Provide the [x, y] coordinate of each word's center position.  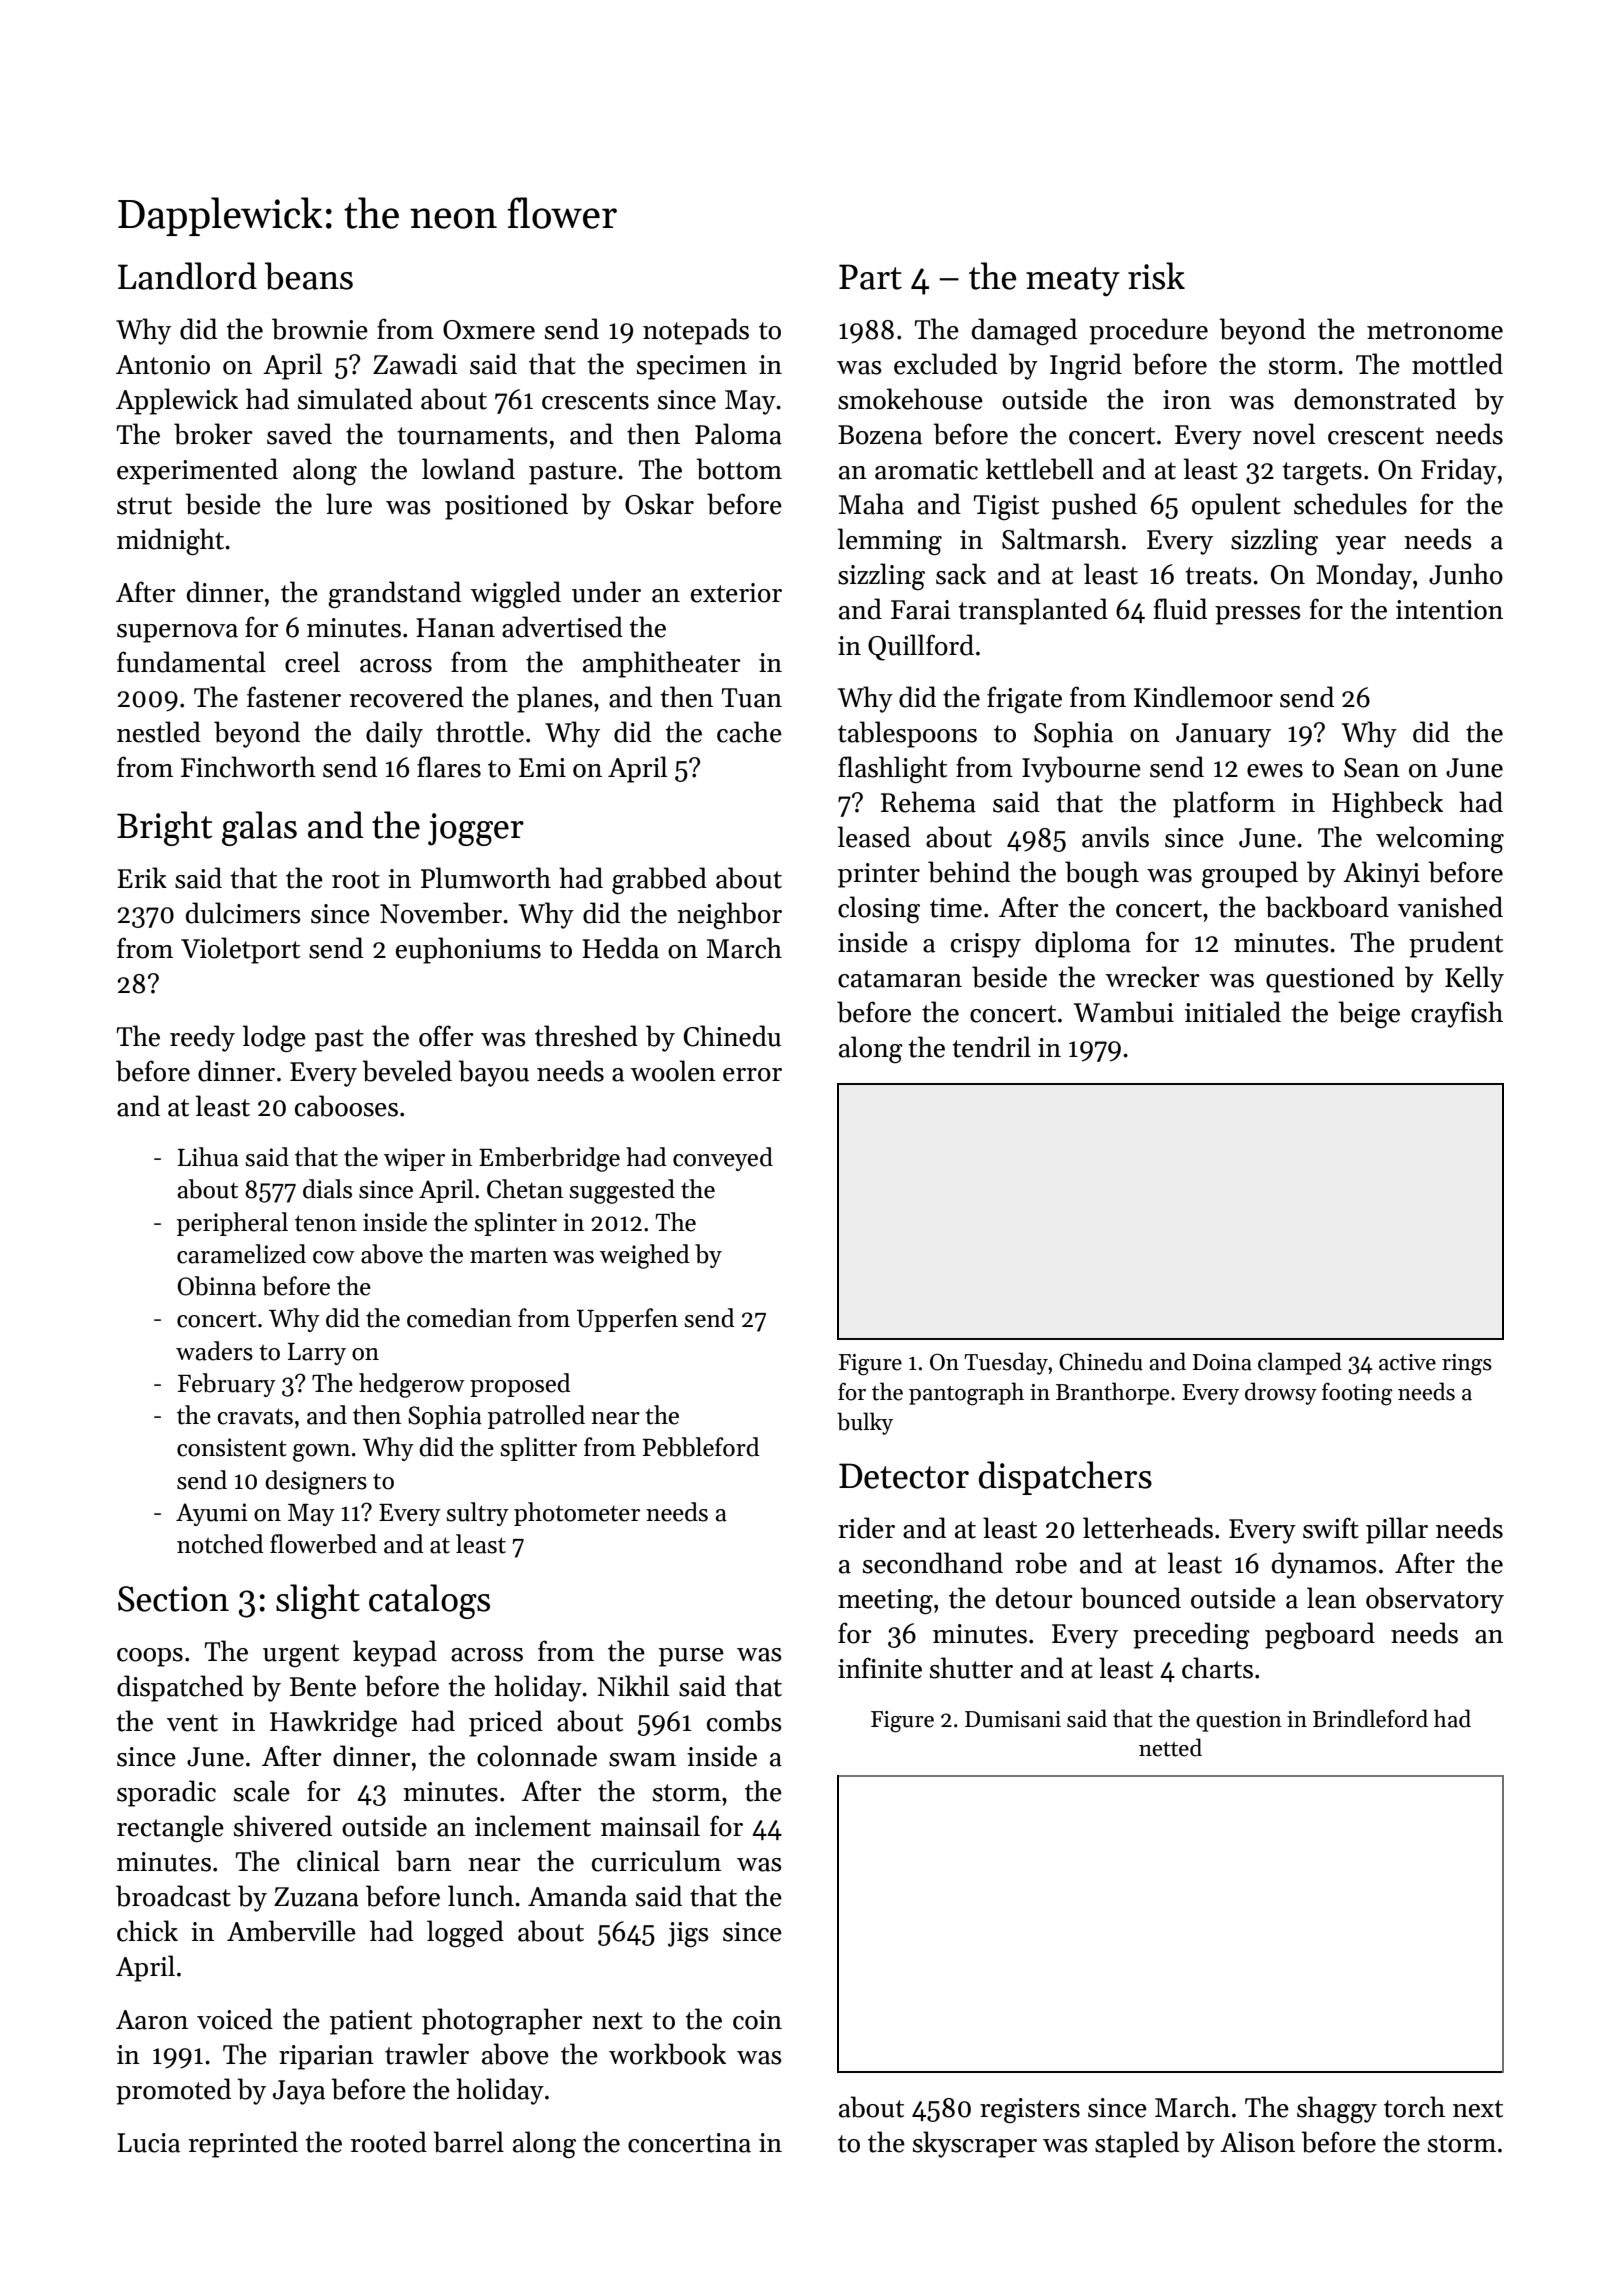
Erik [142, 877]
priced [506, 1723]
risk [1156, 276]
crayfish [1457, 1014]
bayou [493, 1073]
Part [870, 277]
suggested [622, 1191]
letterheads [1148, 1528]
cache [749, 732]
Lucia [148, 2143]
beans [309, 276]
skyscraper [975, 2144]
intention [1449, 610]
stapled [1137, 2144]
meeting [885, 1601]
